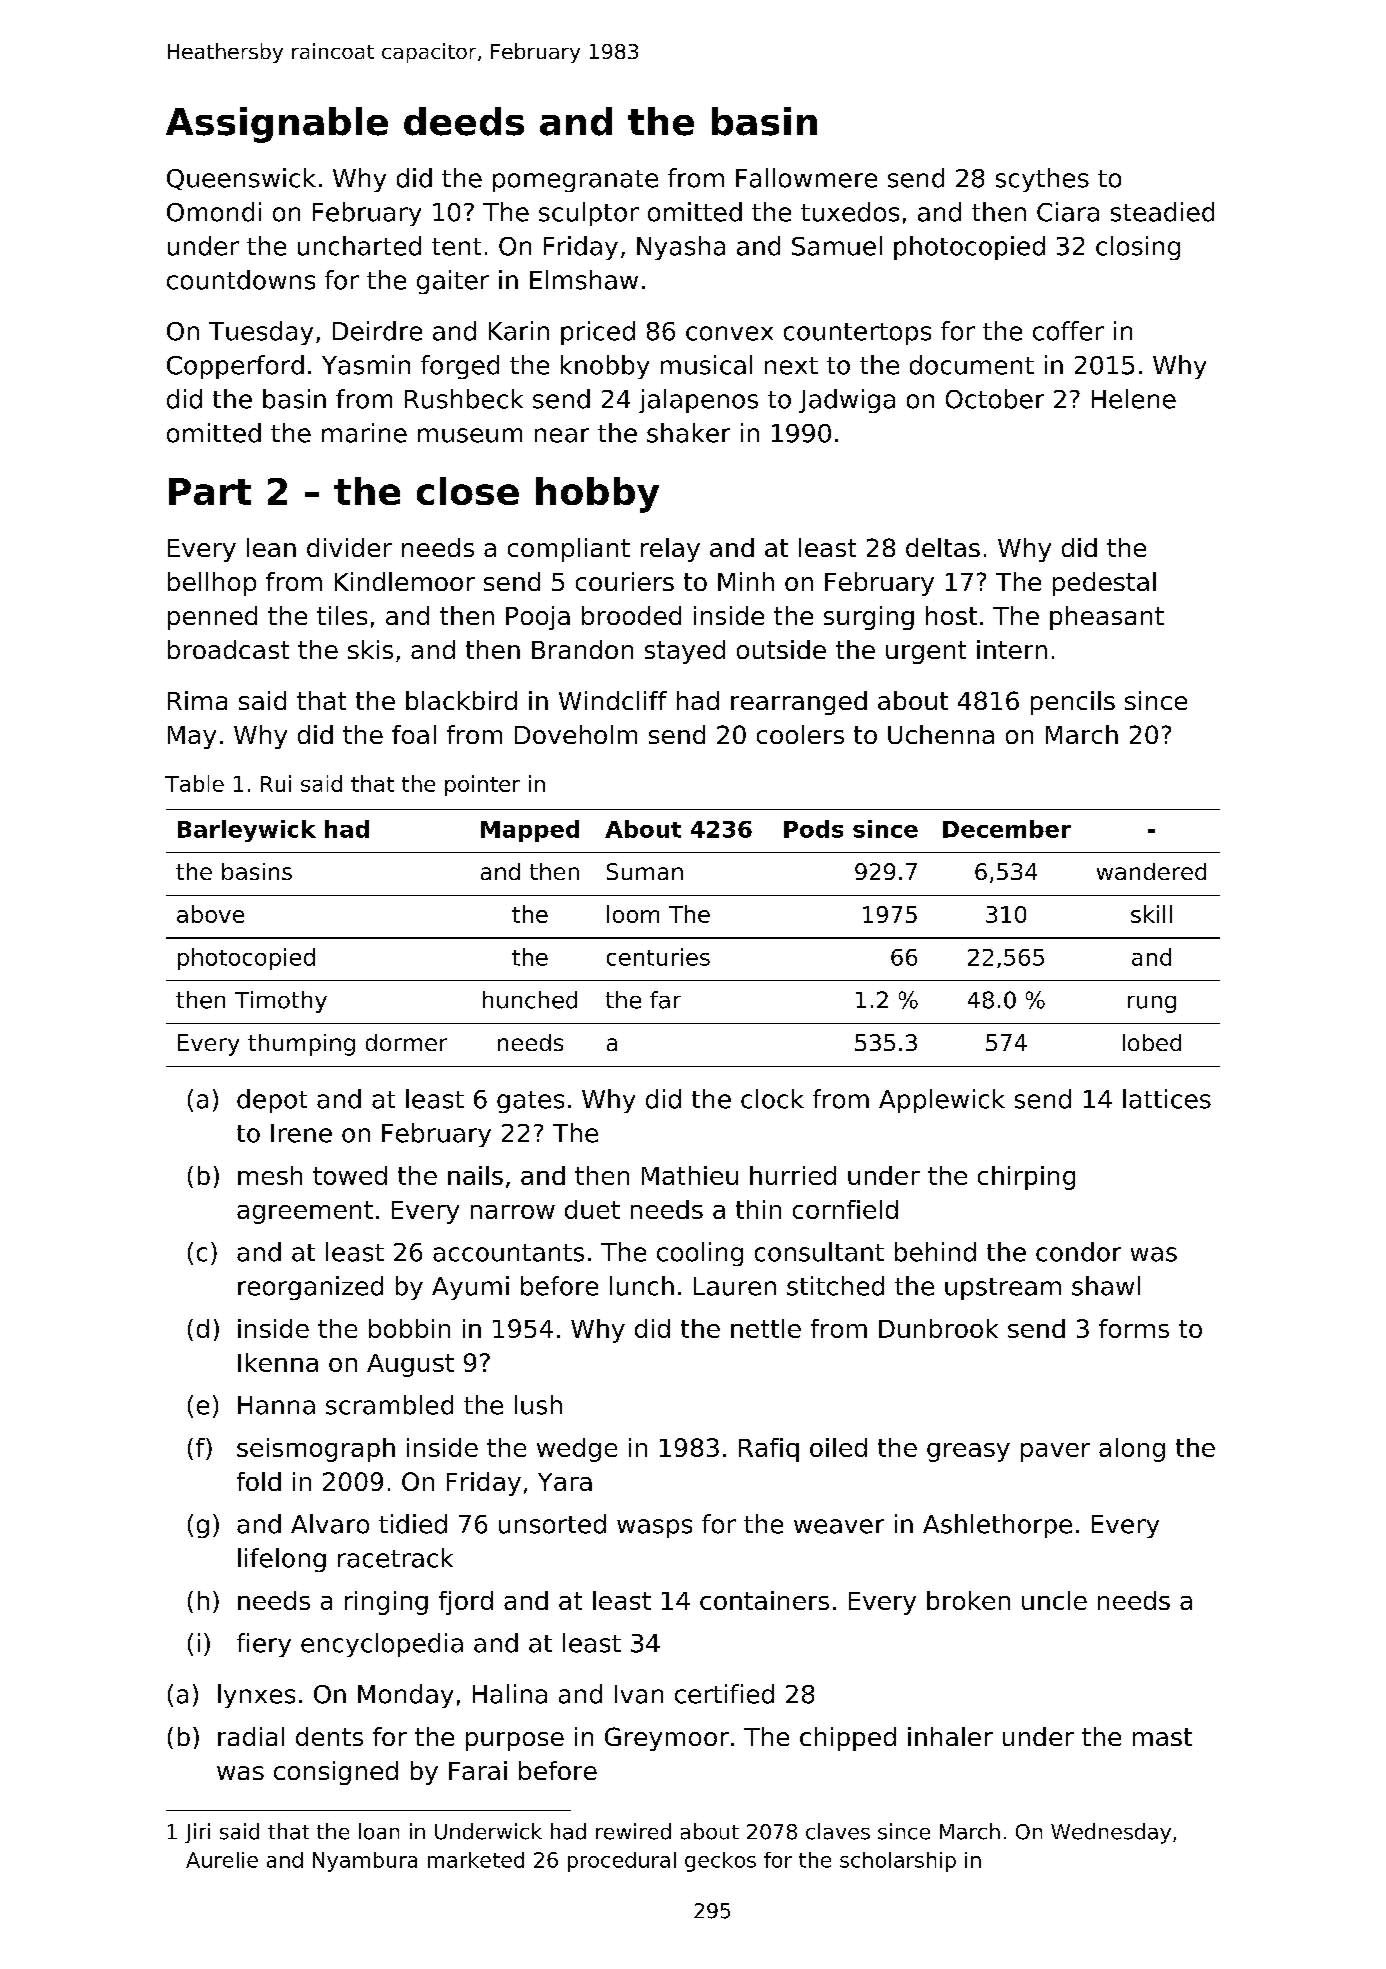 This screenshot has width=1386, height=1969. I want to click on duet, so click(592, 1209).
